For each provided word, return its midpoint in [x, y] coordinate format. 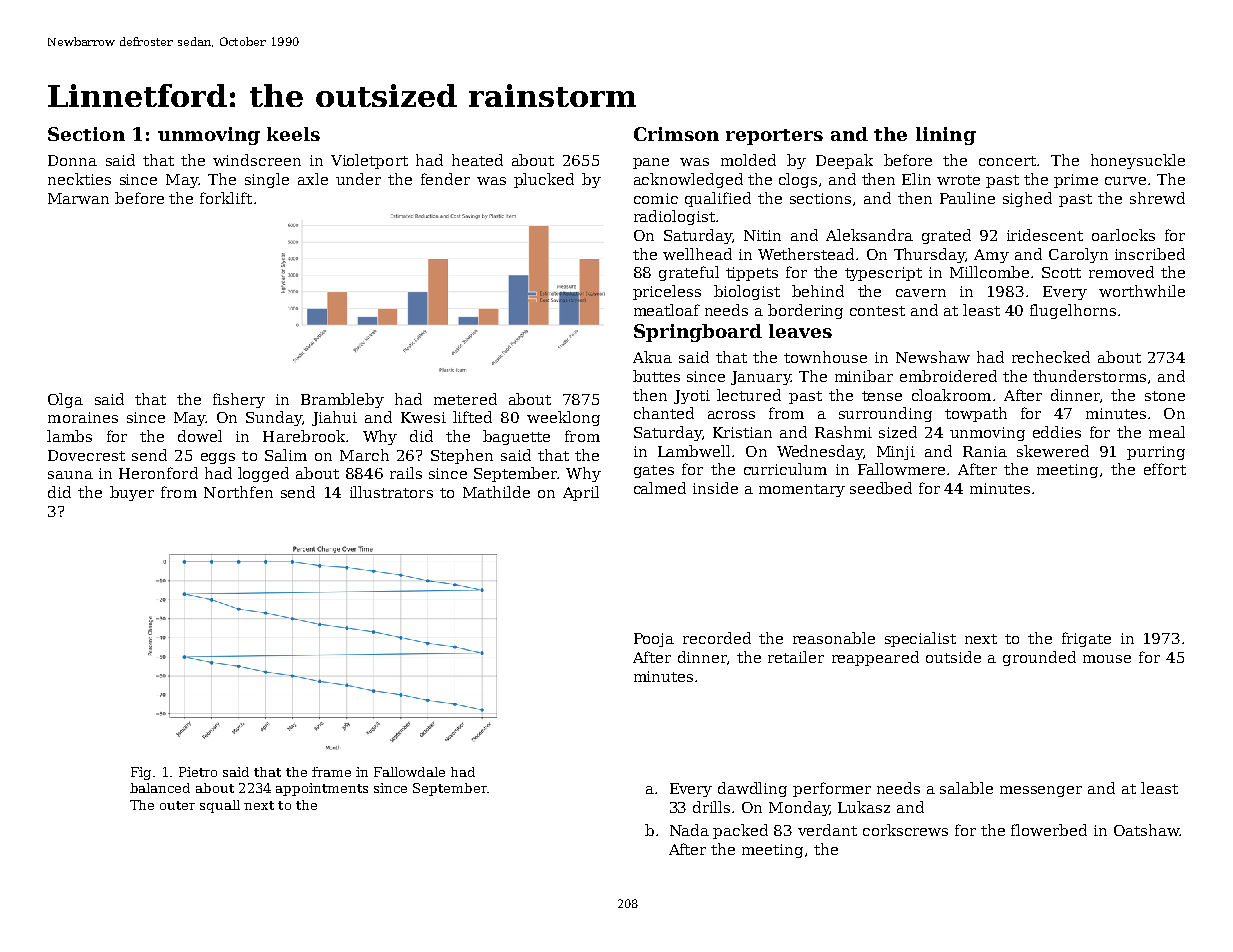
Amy [991, 256]
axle [313, 179]
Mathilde [496, 492]
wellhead [697, 254]
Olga [65, 400]
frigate [1086, 639]
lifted [472, 417]
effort [1165, 469]
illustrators [391, 492]
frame [331, 772]
